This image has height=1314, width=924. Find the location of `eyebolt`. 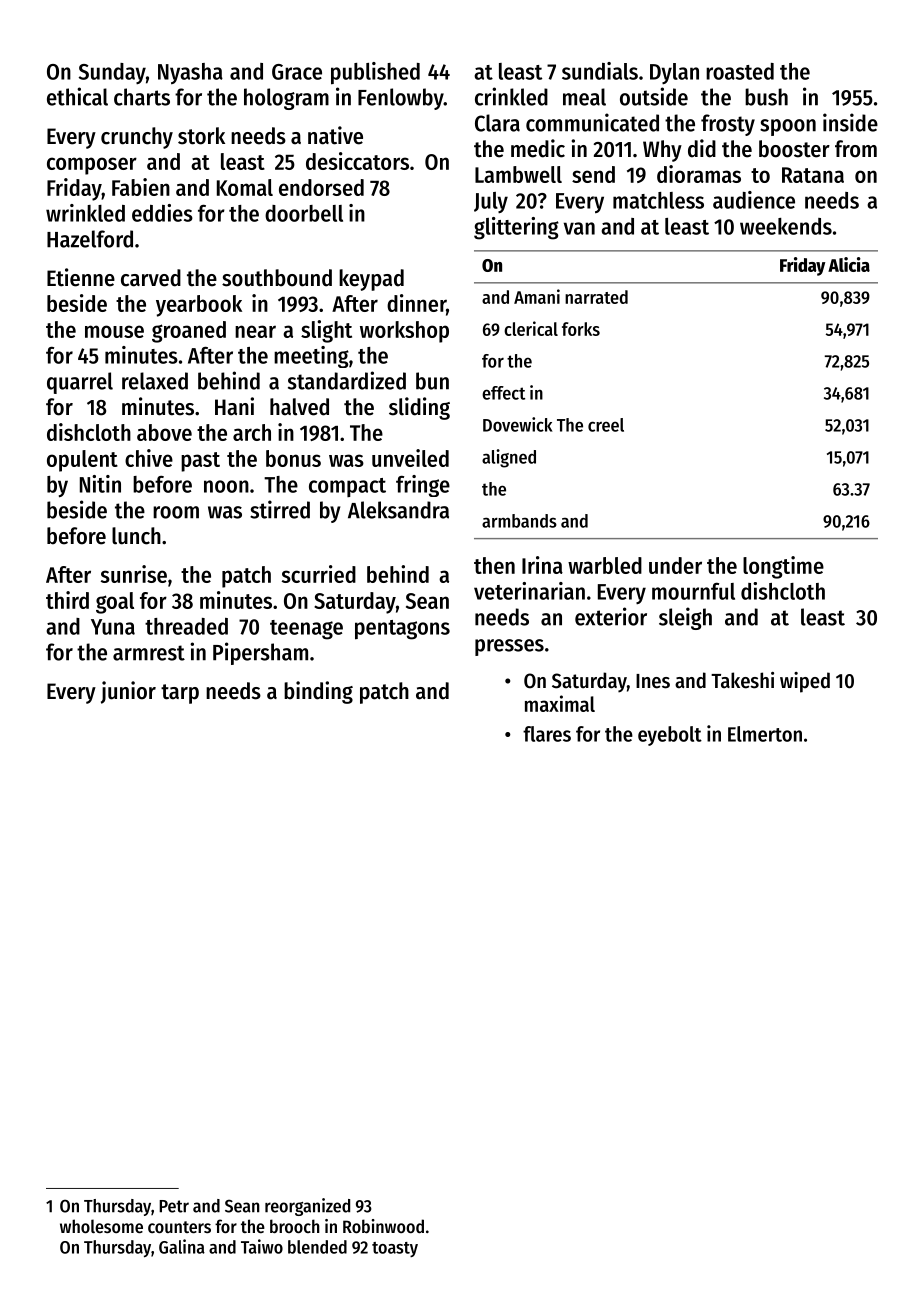

eyebolt is located at coordinates (670, 736).
